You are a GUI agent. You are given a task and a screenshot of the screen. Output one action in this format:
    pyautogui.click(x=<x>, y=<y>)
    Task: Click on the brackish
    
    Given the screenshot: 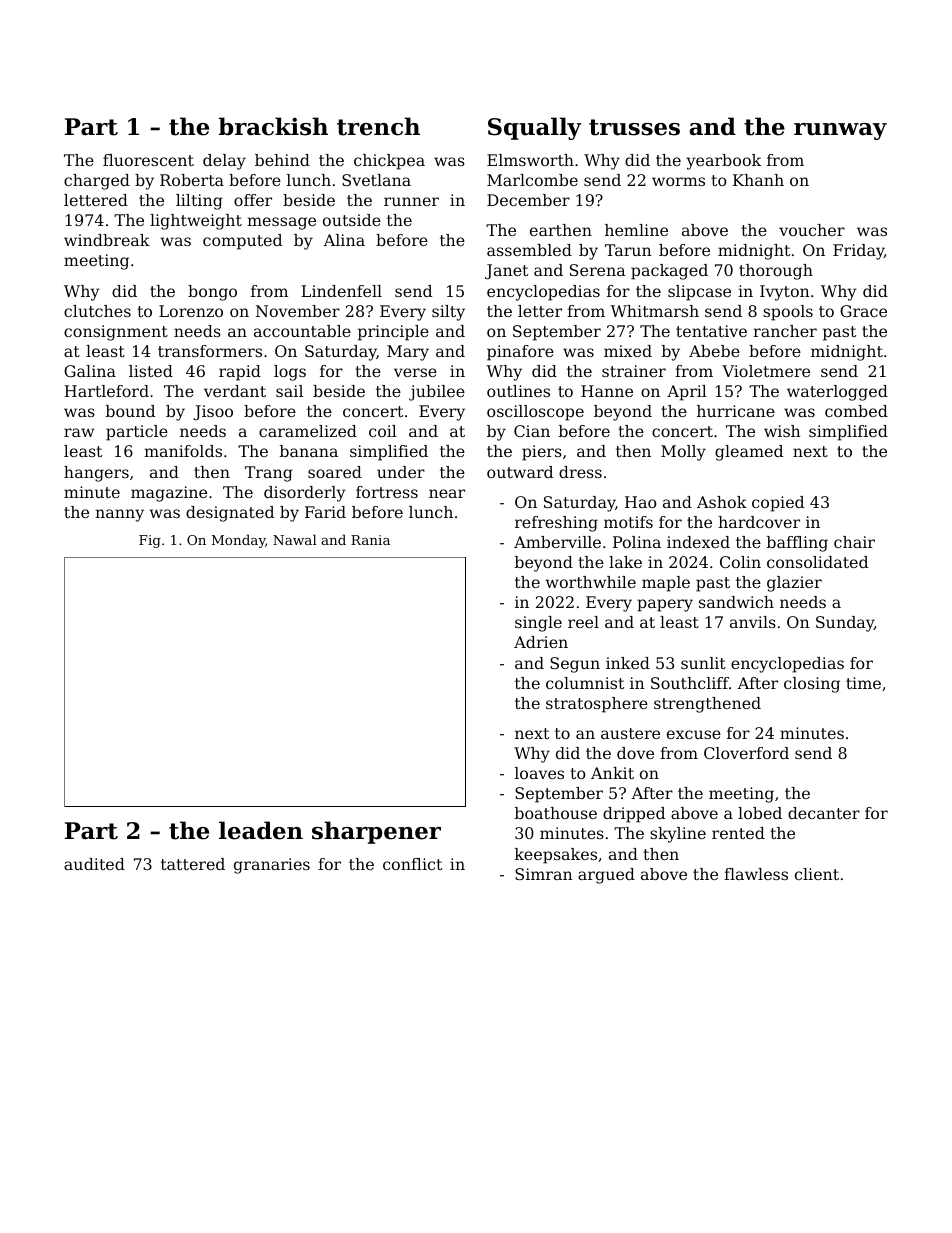 What is the action you would take?
    pyautogui.click(x=273, y=126)
